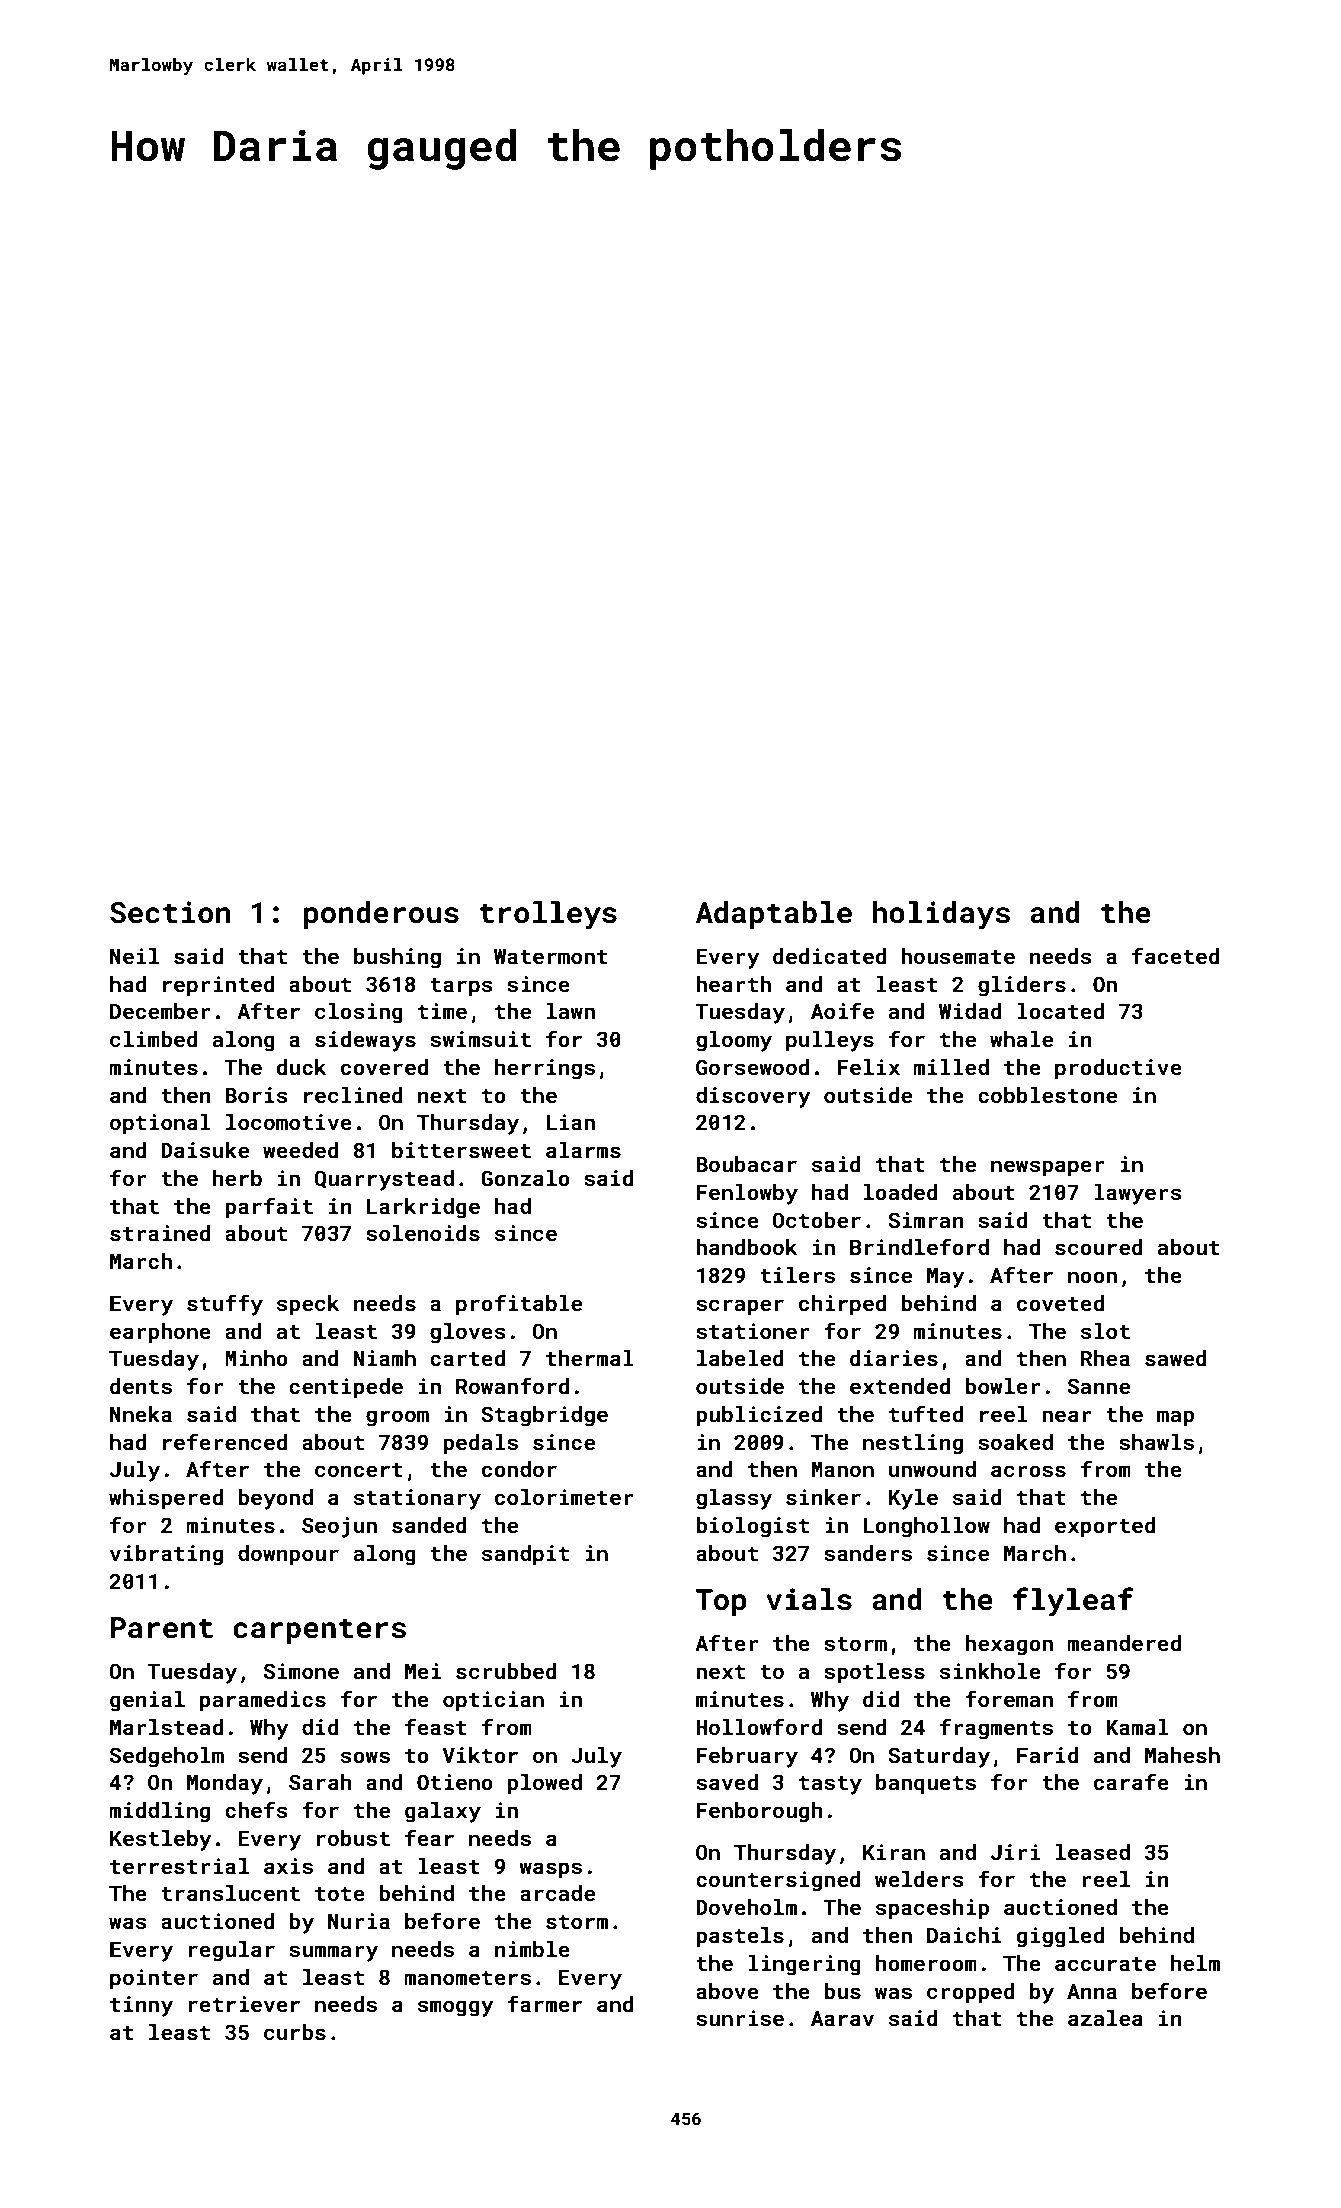  Describe the element at coordinates (525, 1555) in the image. I see `sandpit` at that location.
